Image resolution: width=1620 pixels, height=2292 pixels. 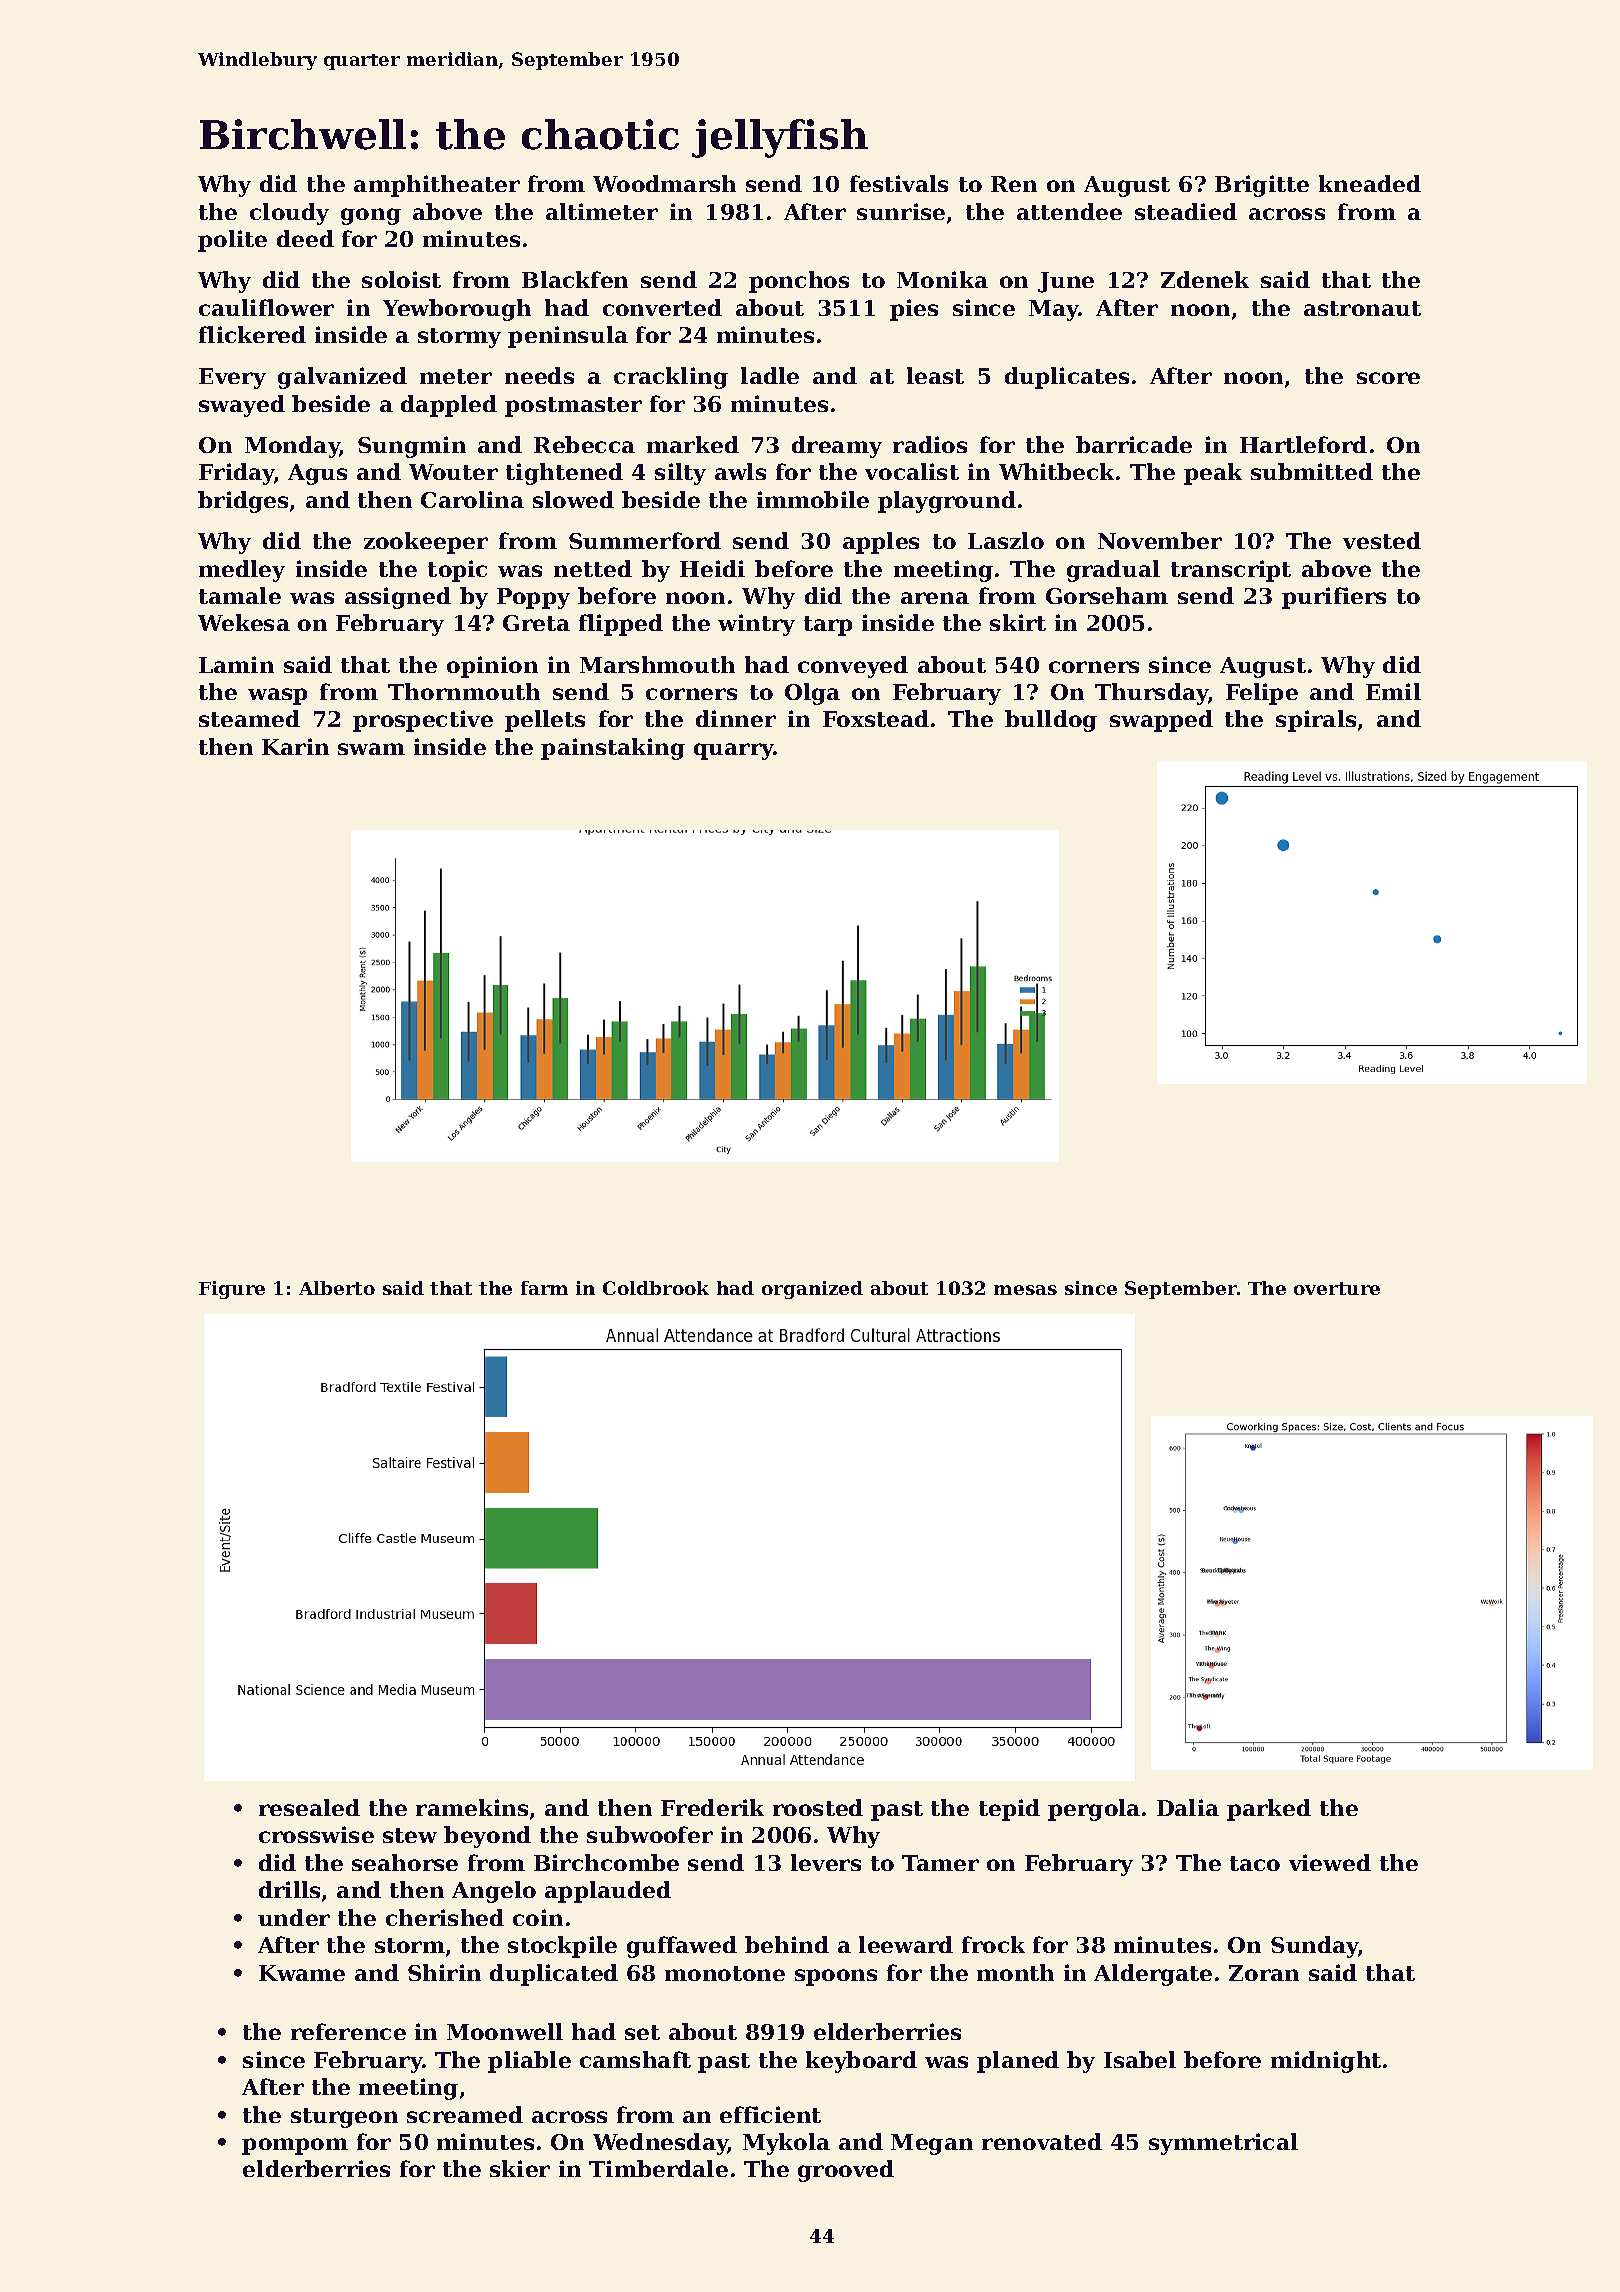 What do you see at coordinates (712, 568) in the image?
I see `Heidi` at bounding box center [712, 568].
